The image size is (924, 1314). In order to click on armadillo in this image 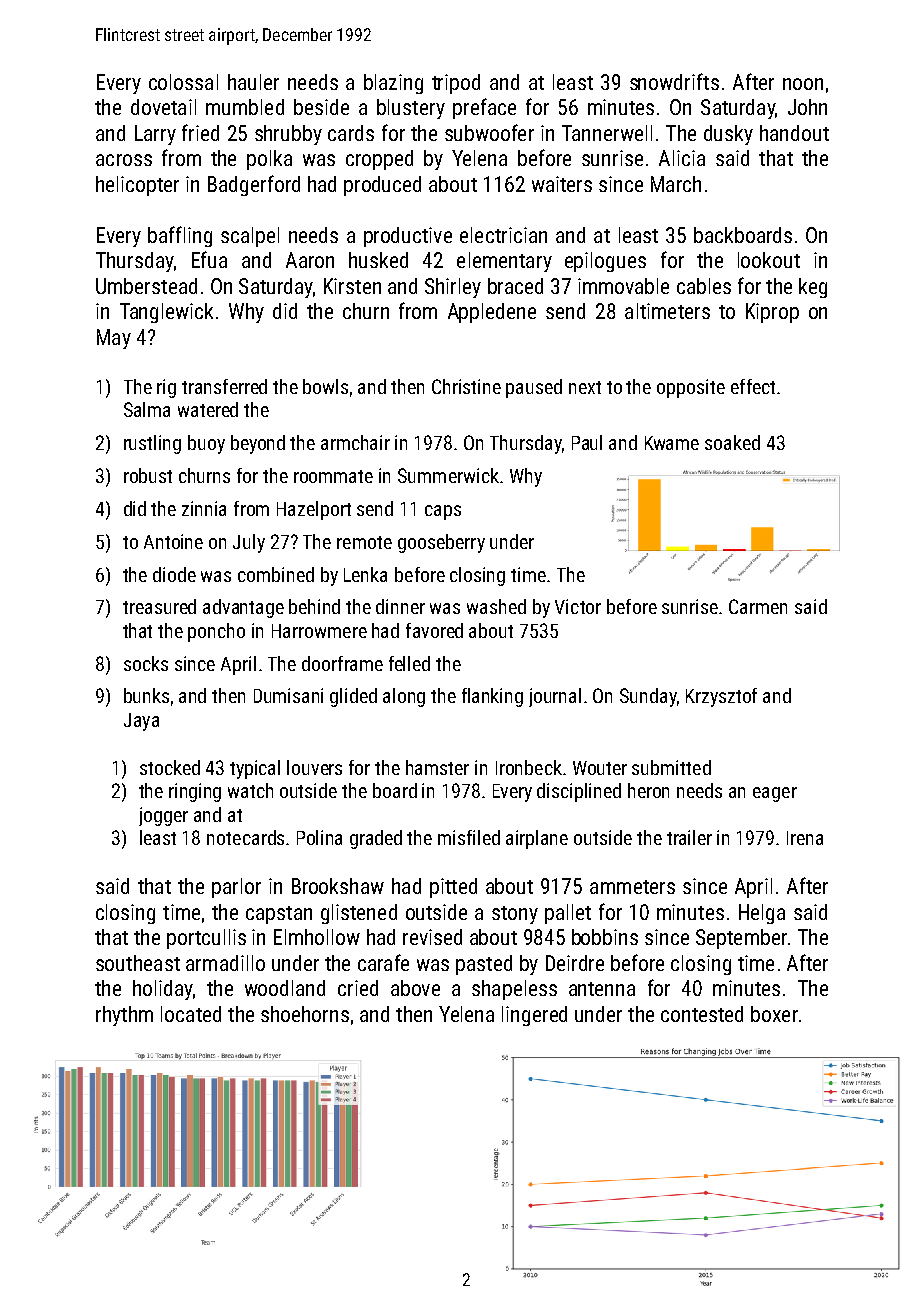, I will do `click(225, 963)`.
